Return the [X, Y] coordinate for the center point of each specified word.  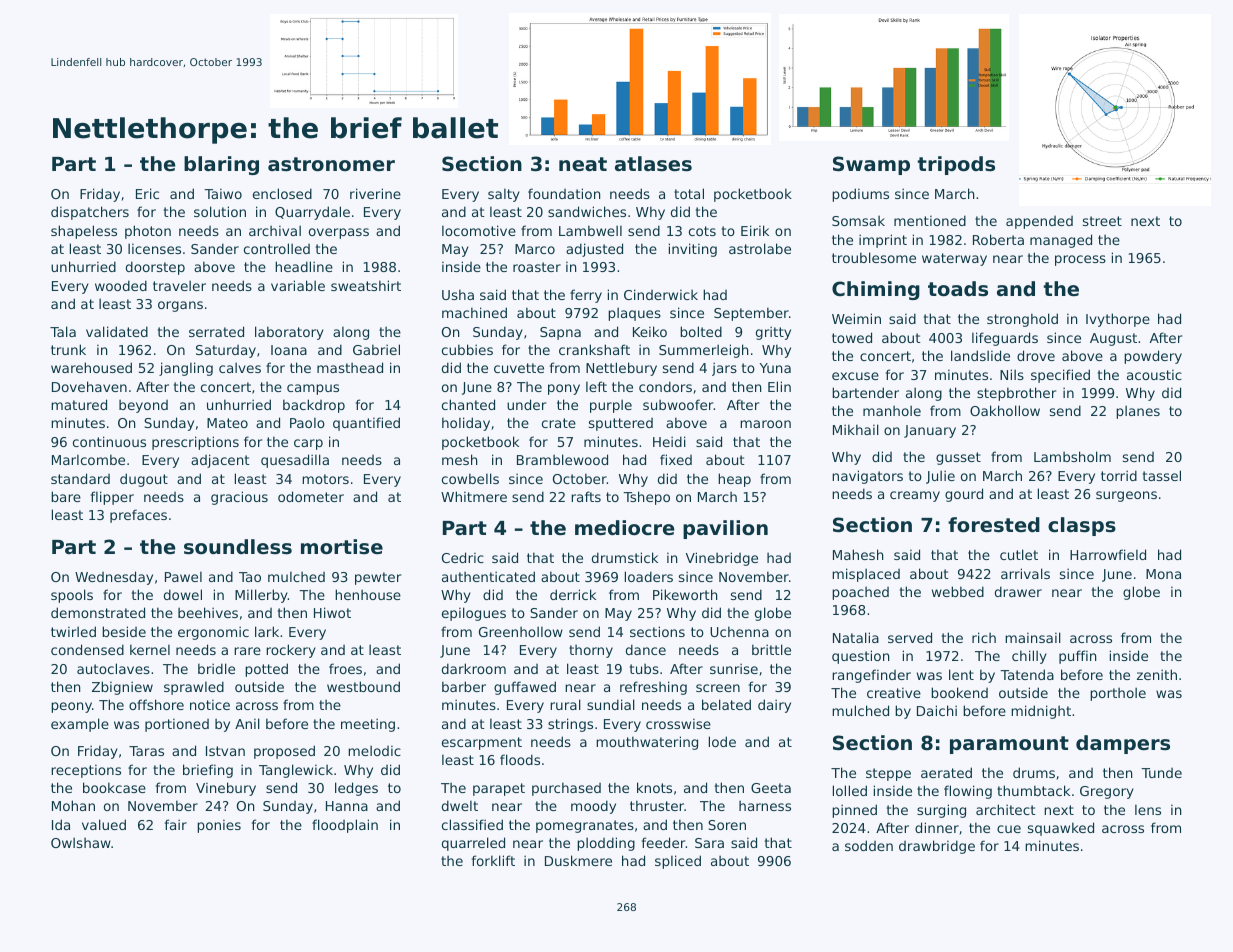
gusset [958, 458]
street [1102, 221]
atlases [653, 164]
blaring [221, 165]
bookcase [114, 787]
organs [180, 306]
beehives [208, 612]
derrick [573, 594]
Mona [1163, 574]
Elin [779, 386]
